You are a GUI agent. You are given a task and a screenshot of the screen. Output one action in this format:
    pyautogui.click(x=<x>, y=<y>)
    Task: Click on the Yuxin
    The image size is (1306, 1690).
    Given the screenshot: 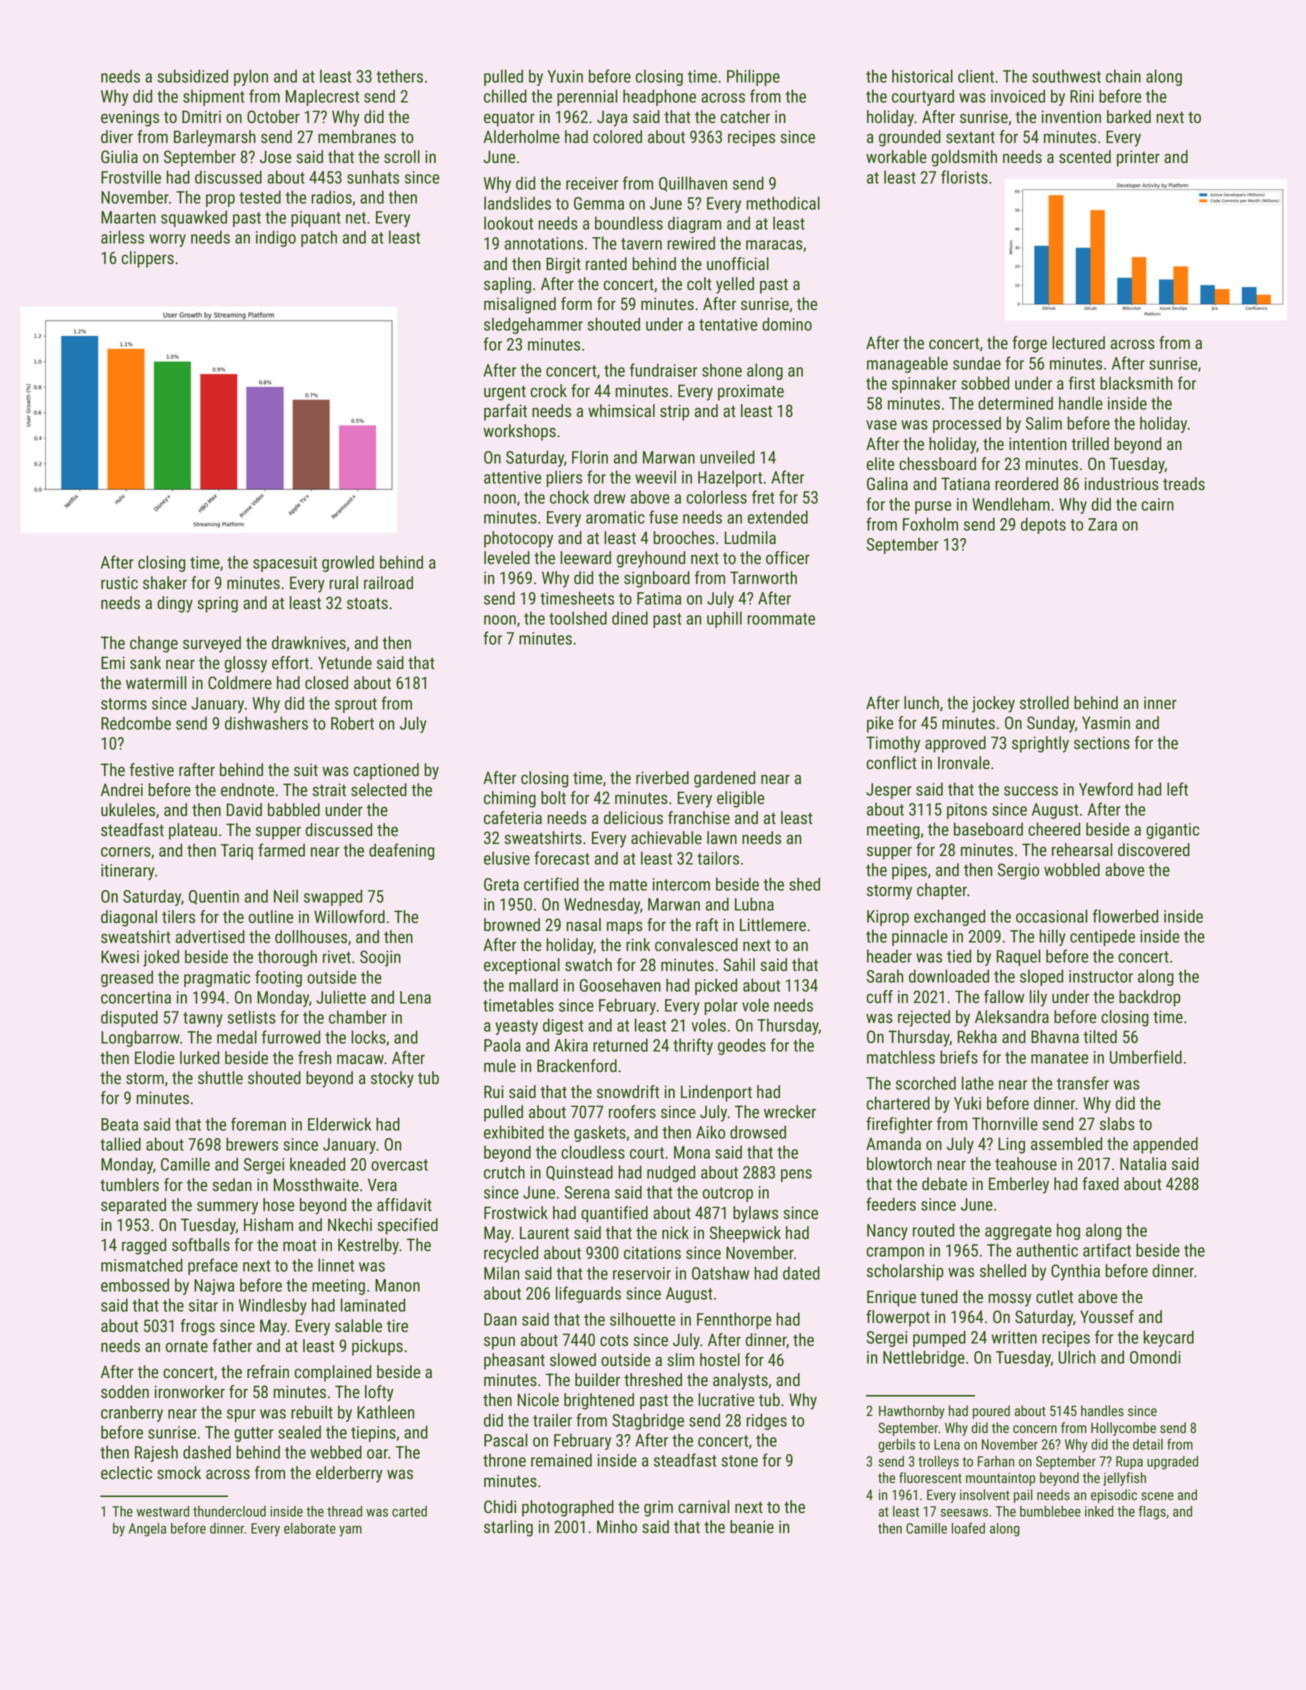 What is the action you would take?
    pyautogui.click(x=565, y=76)
